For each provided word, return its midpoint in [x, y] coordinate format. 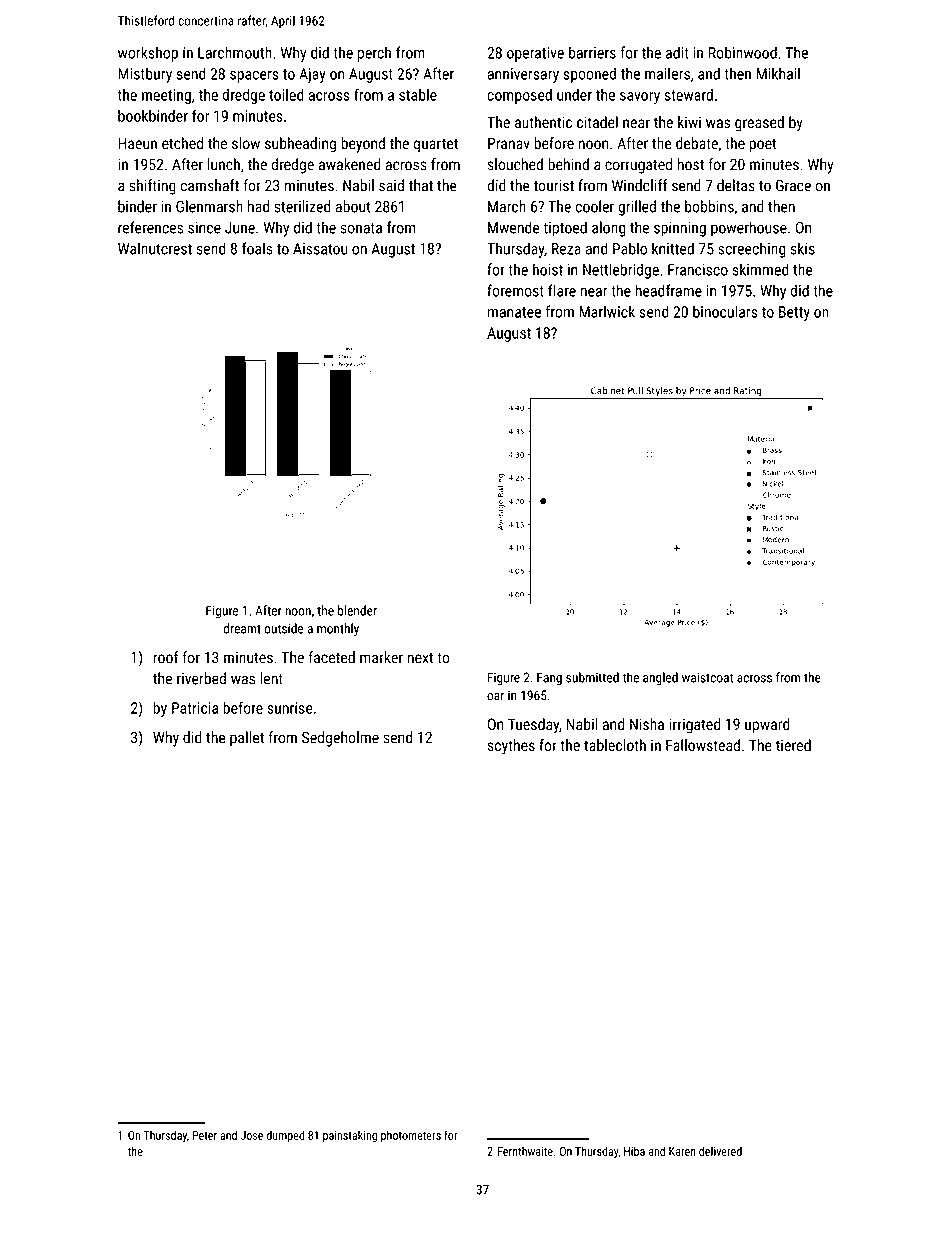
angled [660, 679]
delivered [720, 1151]
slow [246, 143]
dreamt [242, 628]
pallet [247, 739]
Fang [549, 679]
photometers [411, 1136]
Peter [205, 1135]
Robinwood [743, 52]
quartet [436, 145]
